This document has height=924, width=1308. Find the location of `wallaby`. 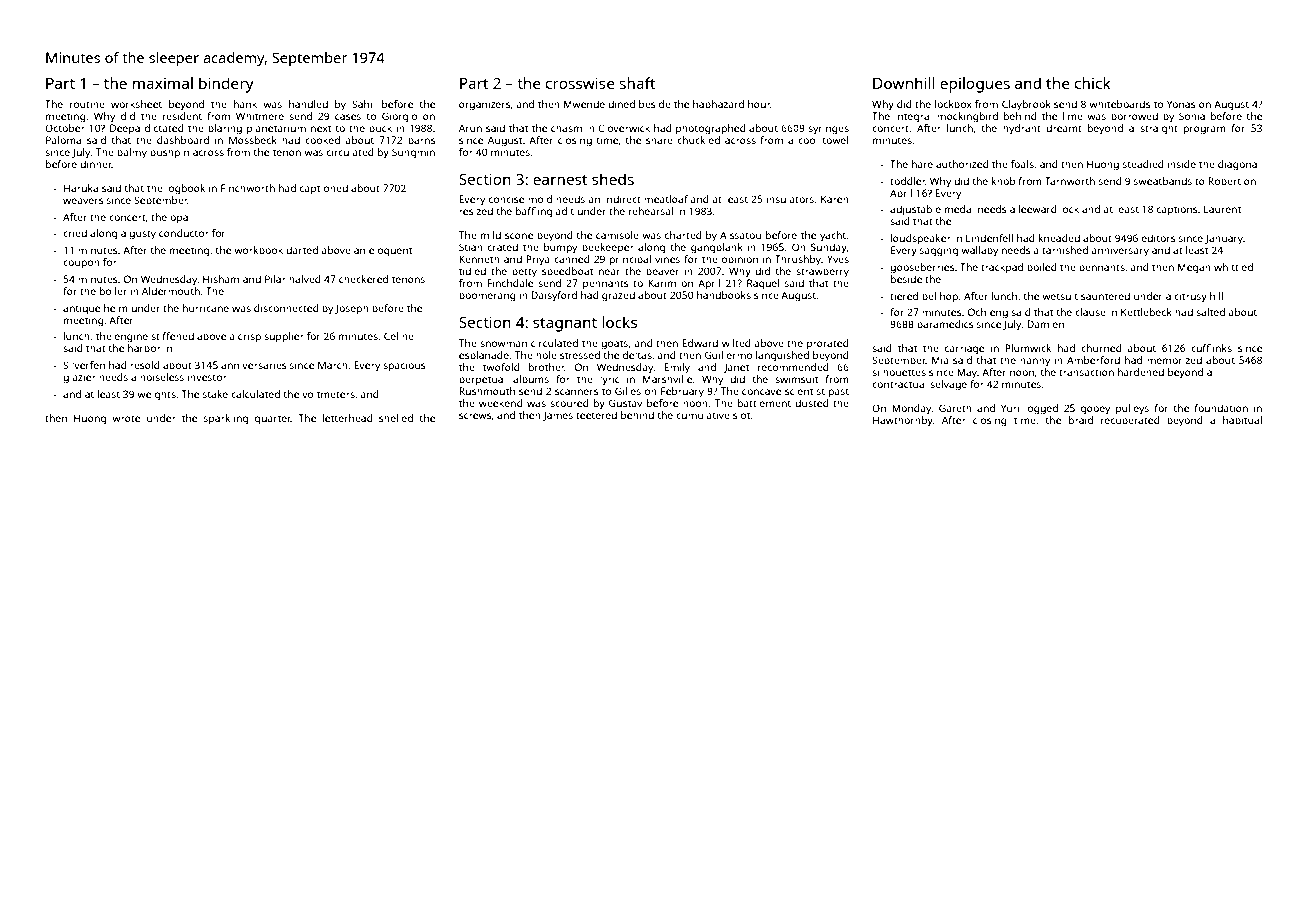

wallaby is located at coordinates (979, 251).
